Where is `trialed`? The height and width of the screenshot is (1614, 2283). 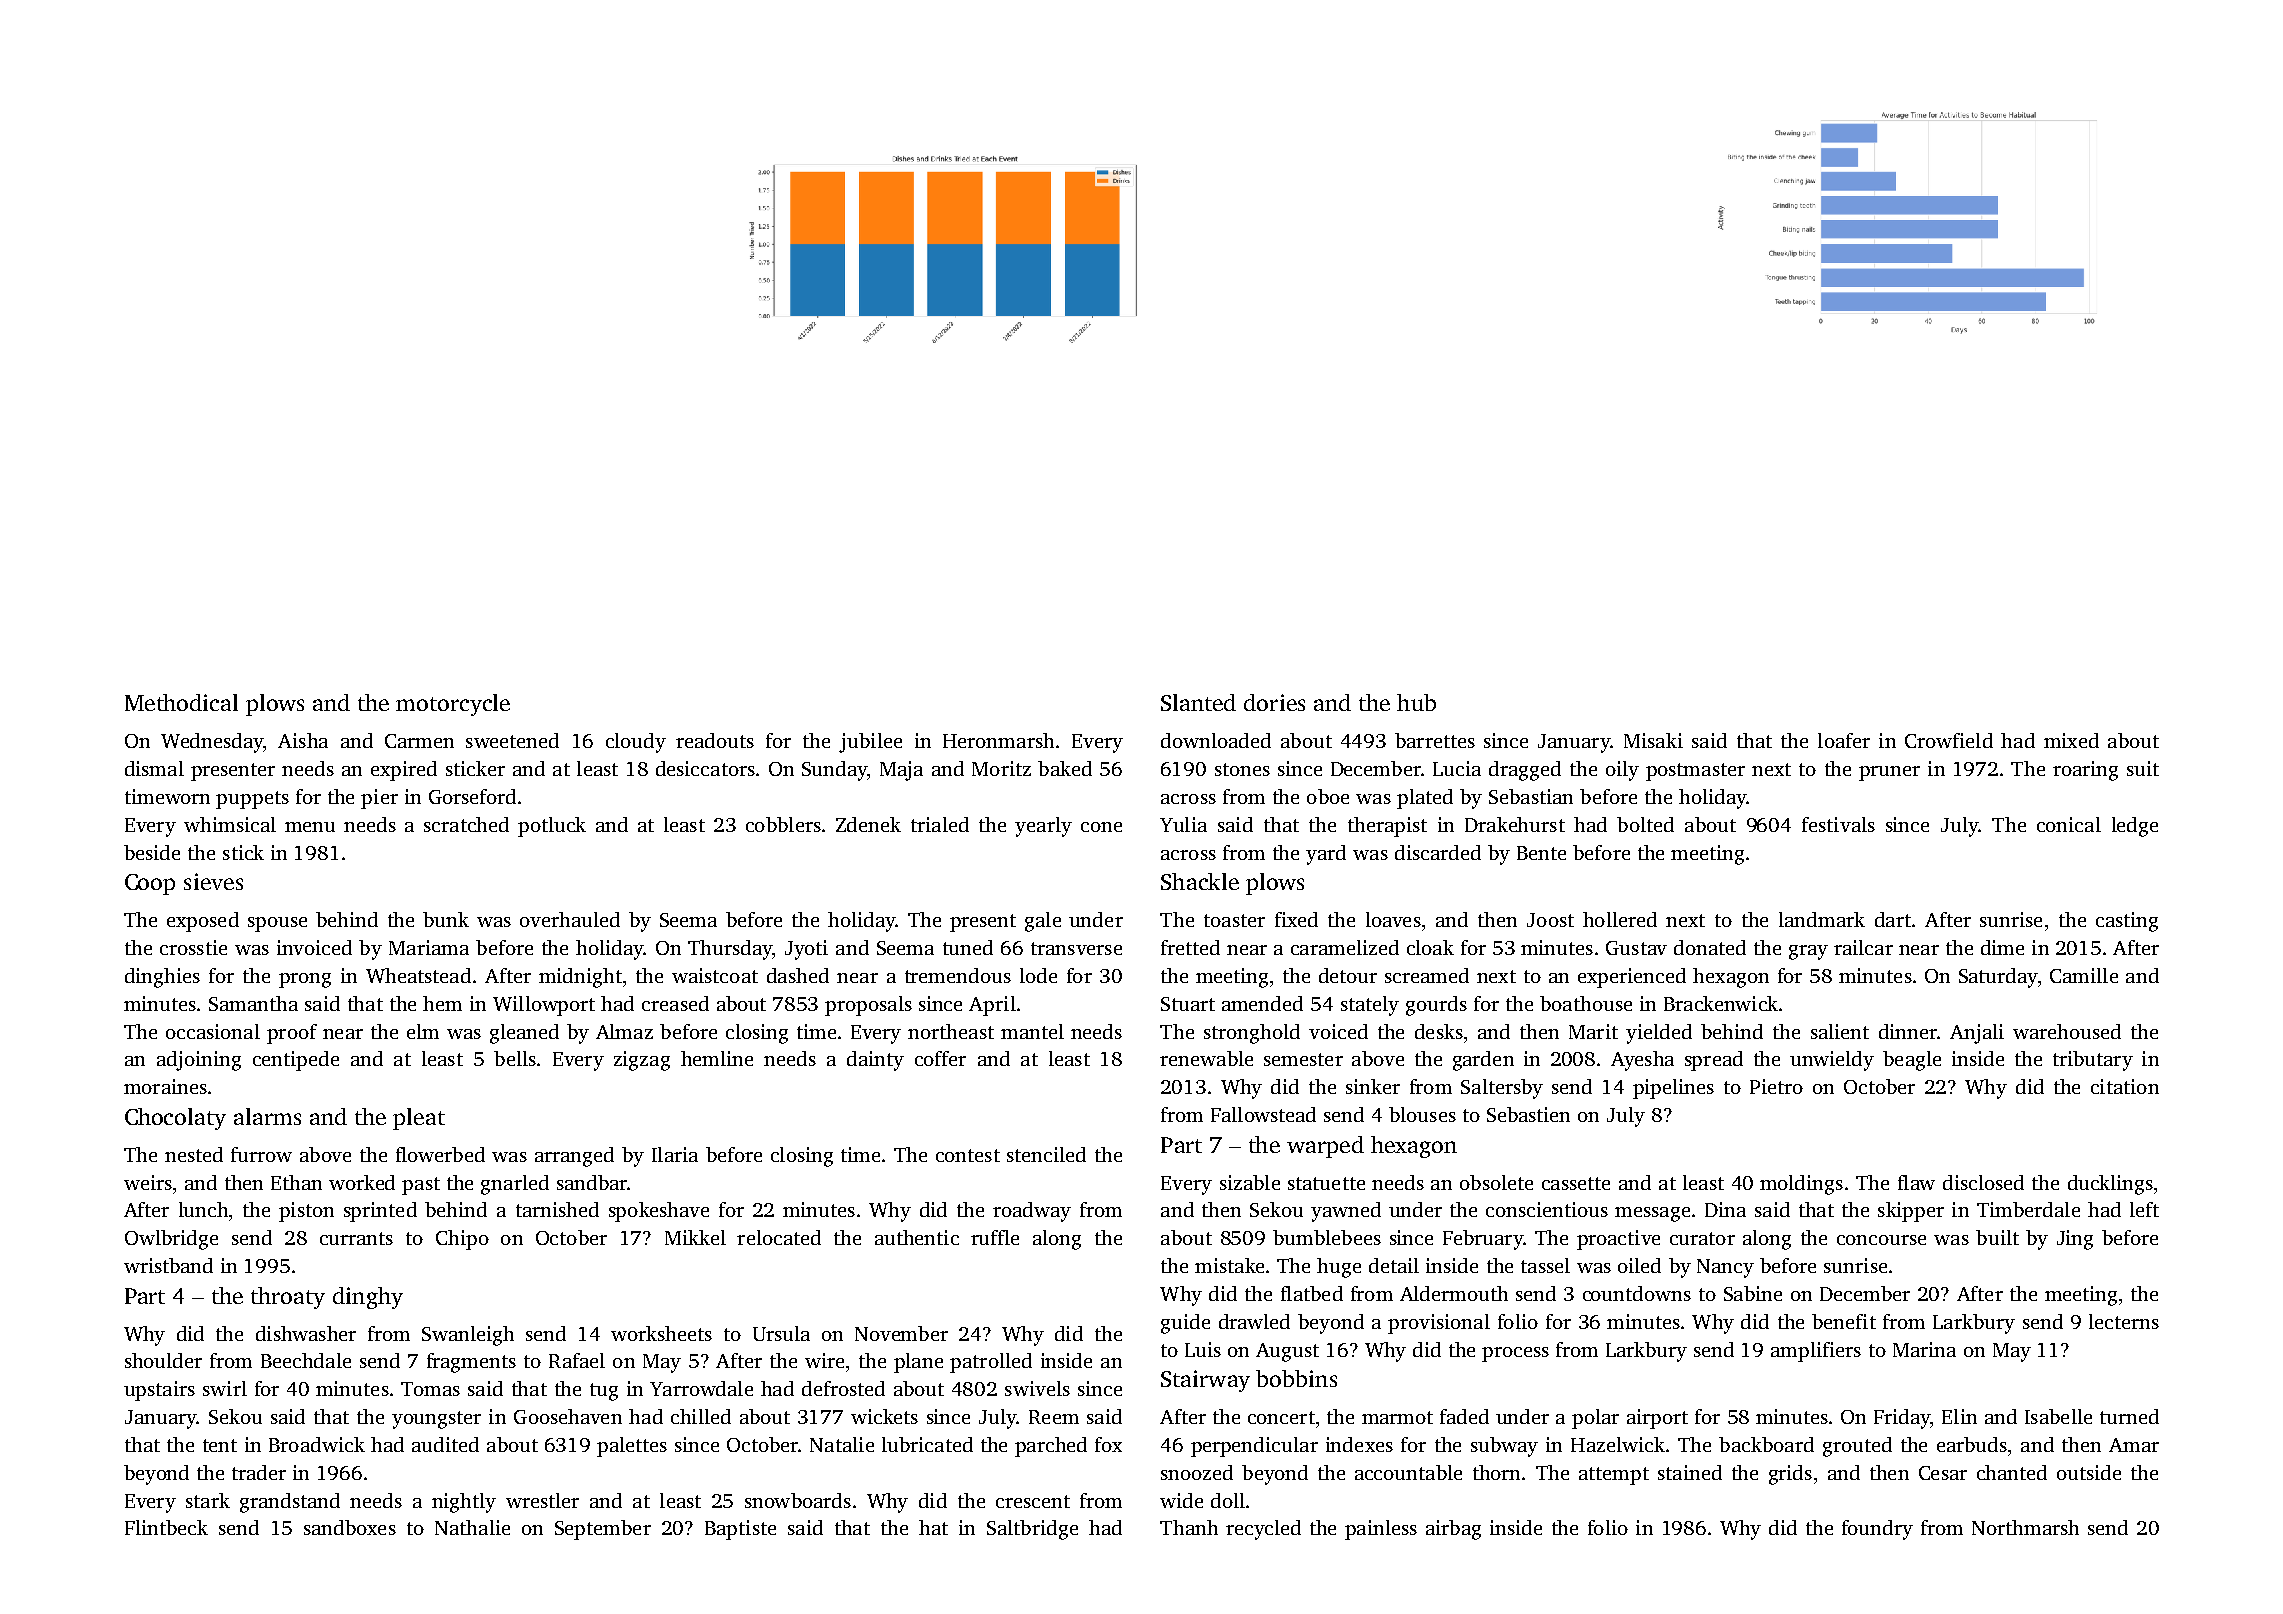
trialed is located at coordinates (940, 824).
